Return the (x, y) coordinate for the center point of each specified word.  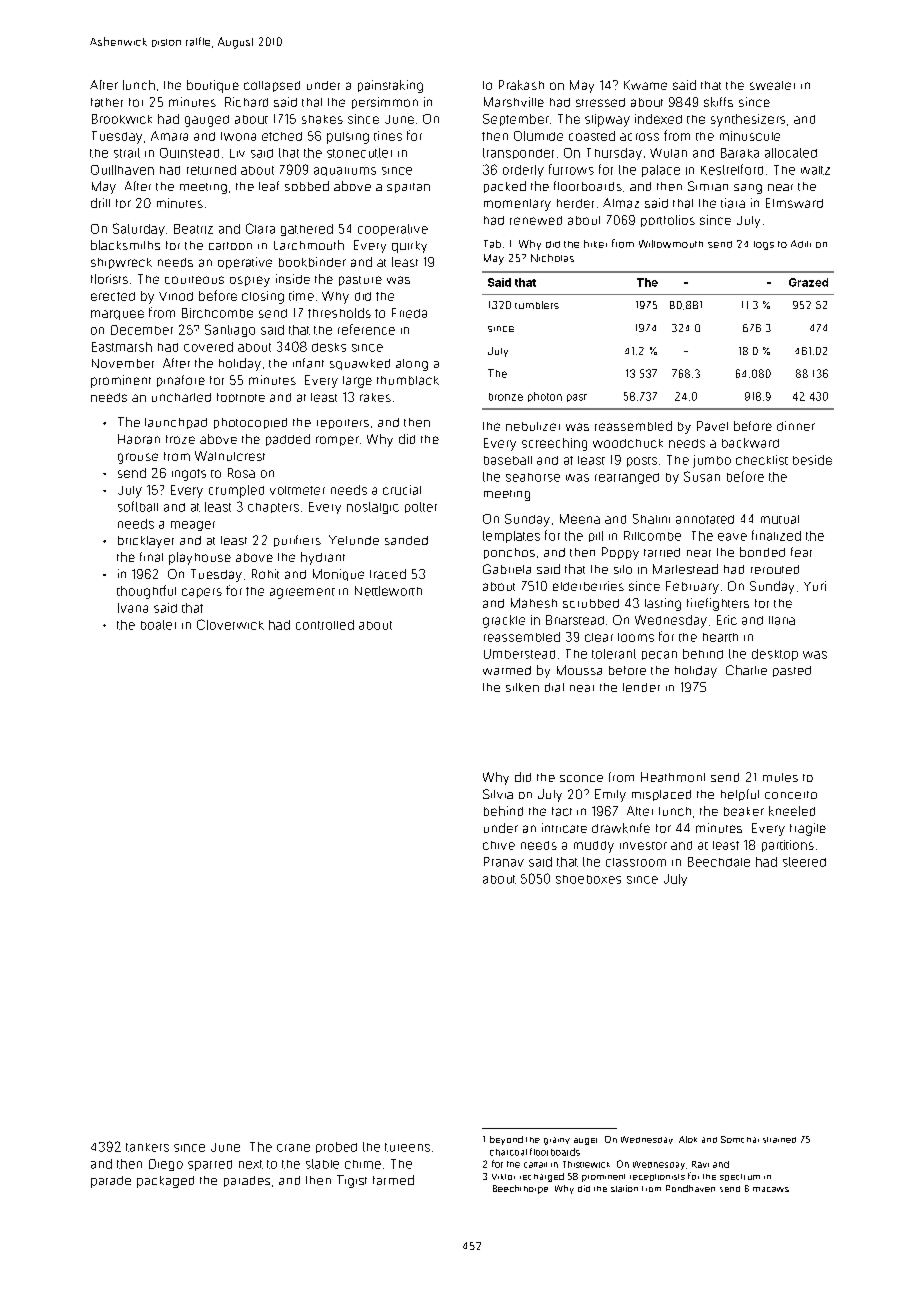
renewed (536, 220)
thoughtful (146, 592)
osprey (250, 281)
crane (293, 1148)
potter (421, 507)
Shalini (651, 519)
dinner (796, 426)
